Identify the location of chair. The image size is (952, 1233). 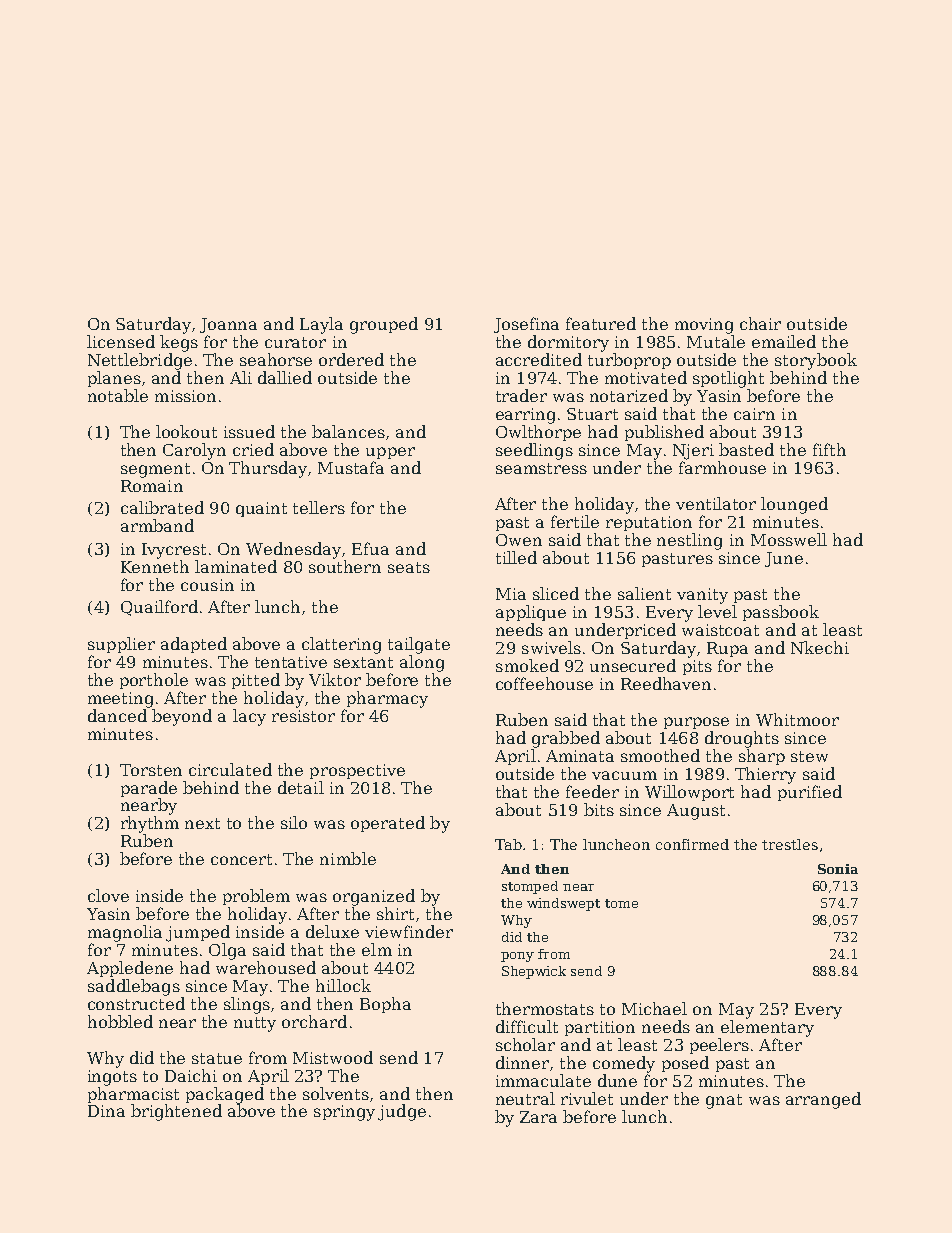
(760, 323).
